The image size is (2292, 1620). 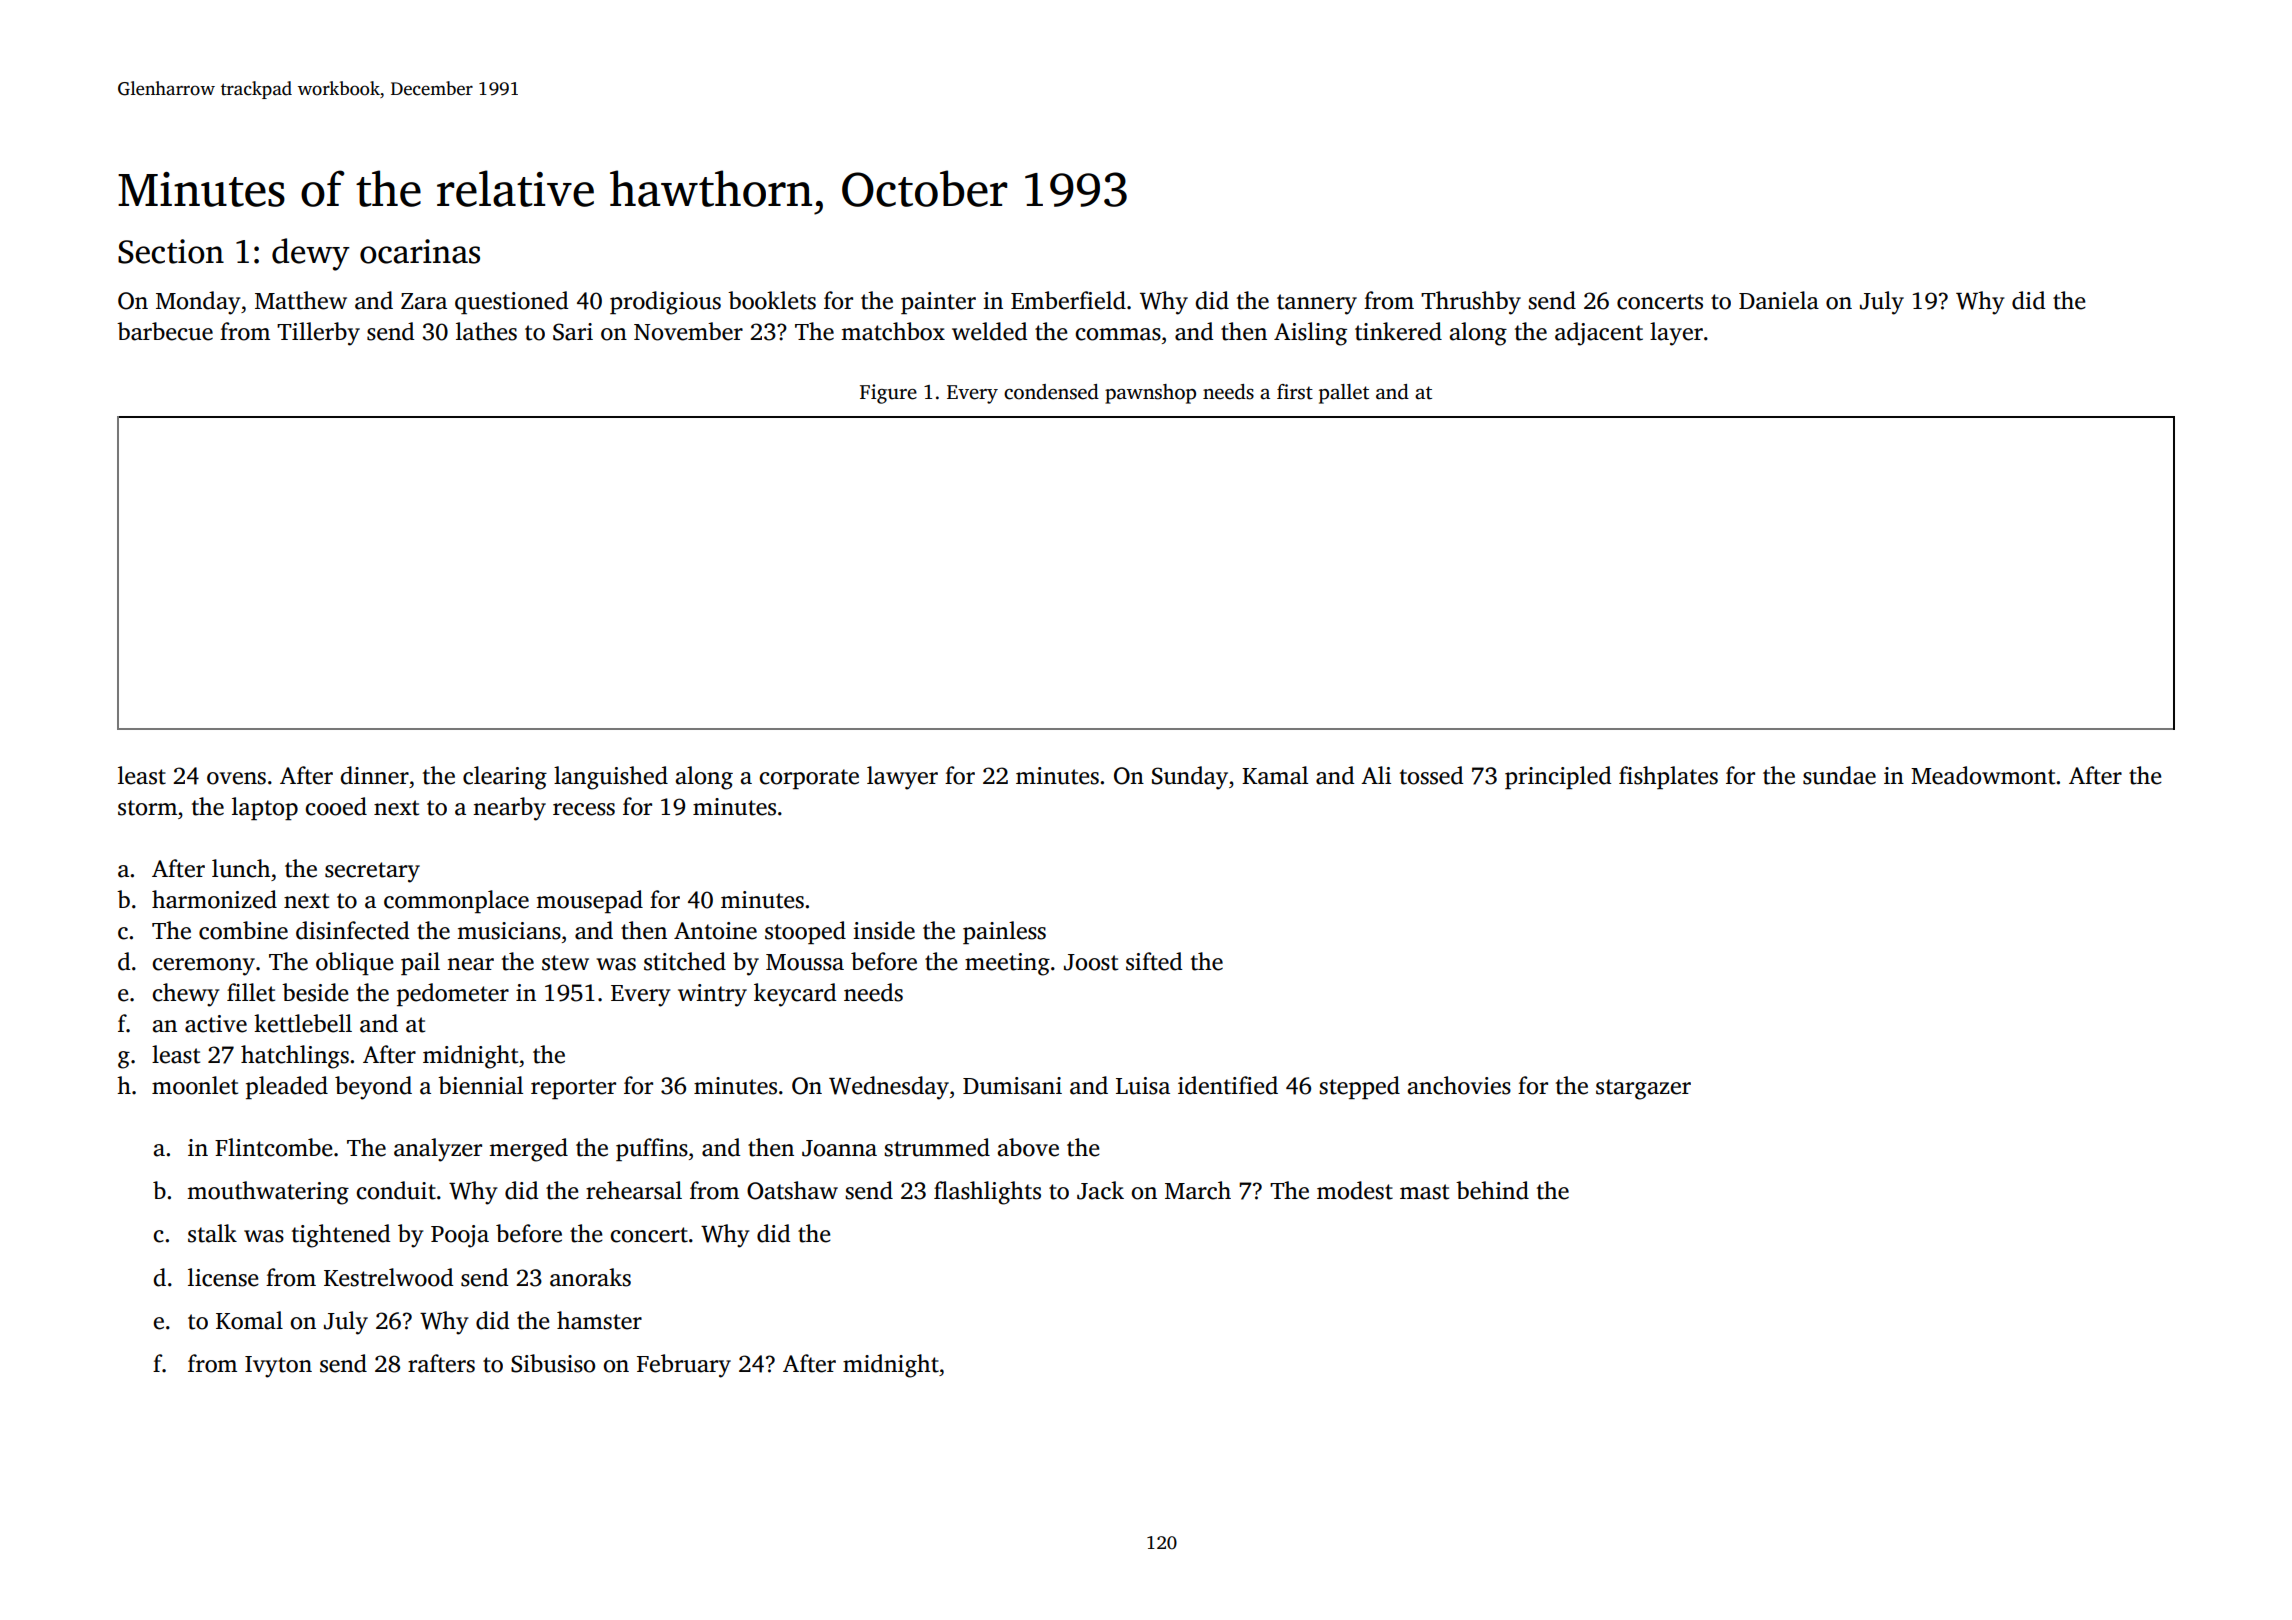 I want to click on lawyer, so click(x=902, y=778).
